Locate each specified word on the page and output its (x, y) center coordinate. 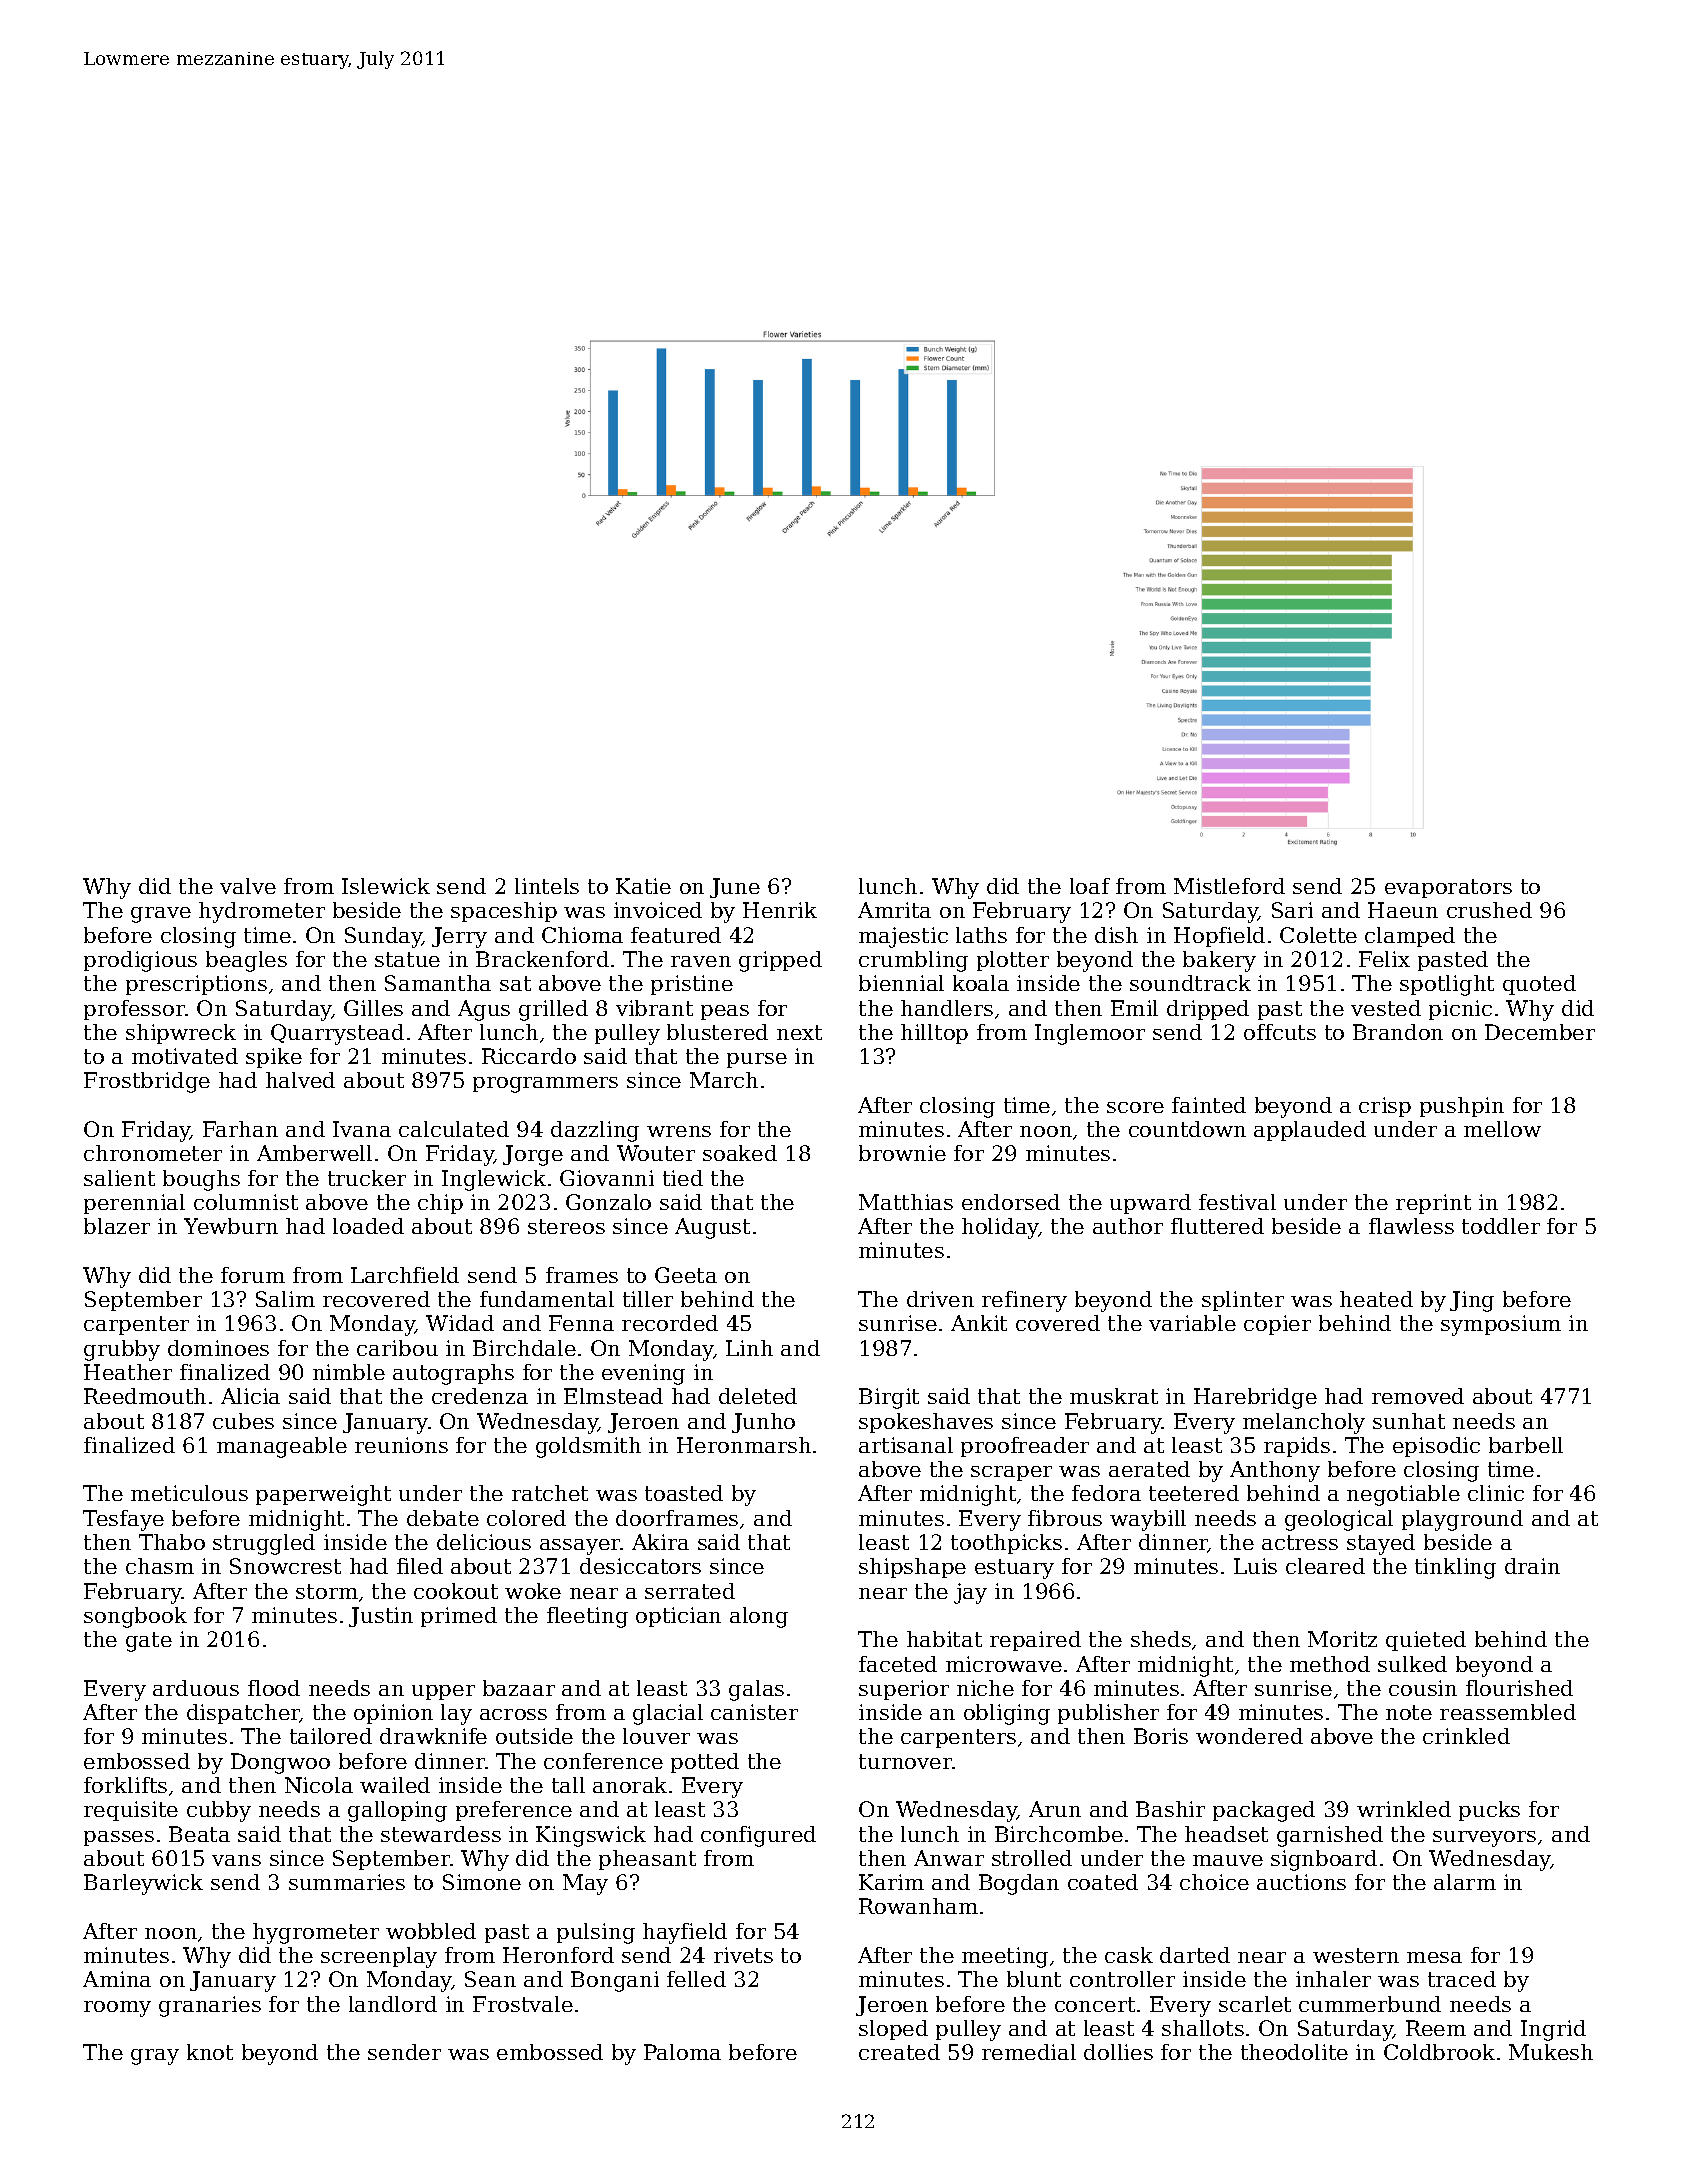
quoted (1539, 985)
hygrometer (316, 1933)
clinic (1496, 1493)
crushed (1489, 910)
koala (981, 983)
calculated (454, 1129)
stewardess (441, 1834)
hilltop (934, 1034)
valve (248, 886)
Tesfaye (123, 1520)
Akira (660, 1542)
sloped (893, 2030)
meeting (1005, 1957)
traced (1462, 1979)
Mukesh (1551, 2052)
